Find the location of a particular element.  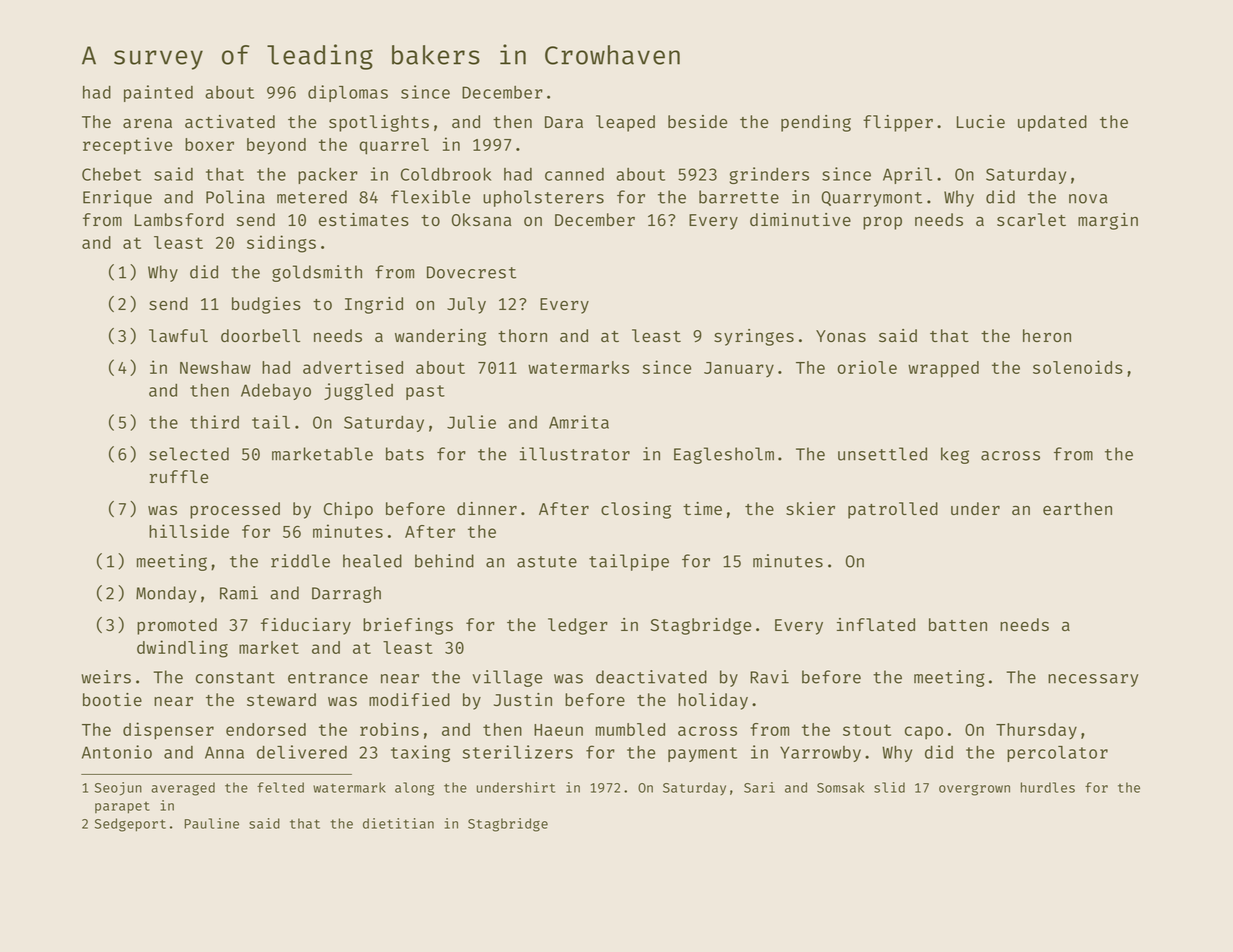

Pauline is located at coordinates (212, 823).
